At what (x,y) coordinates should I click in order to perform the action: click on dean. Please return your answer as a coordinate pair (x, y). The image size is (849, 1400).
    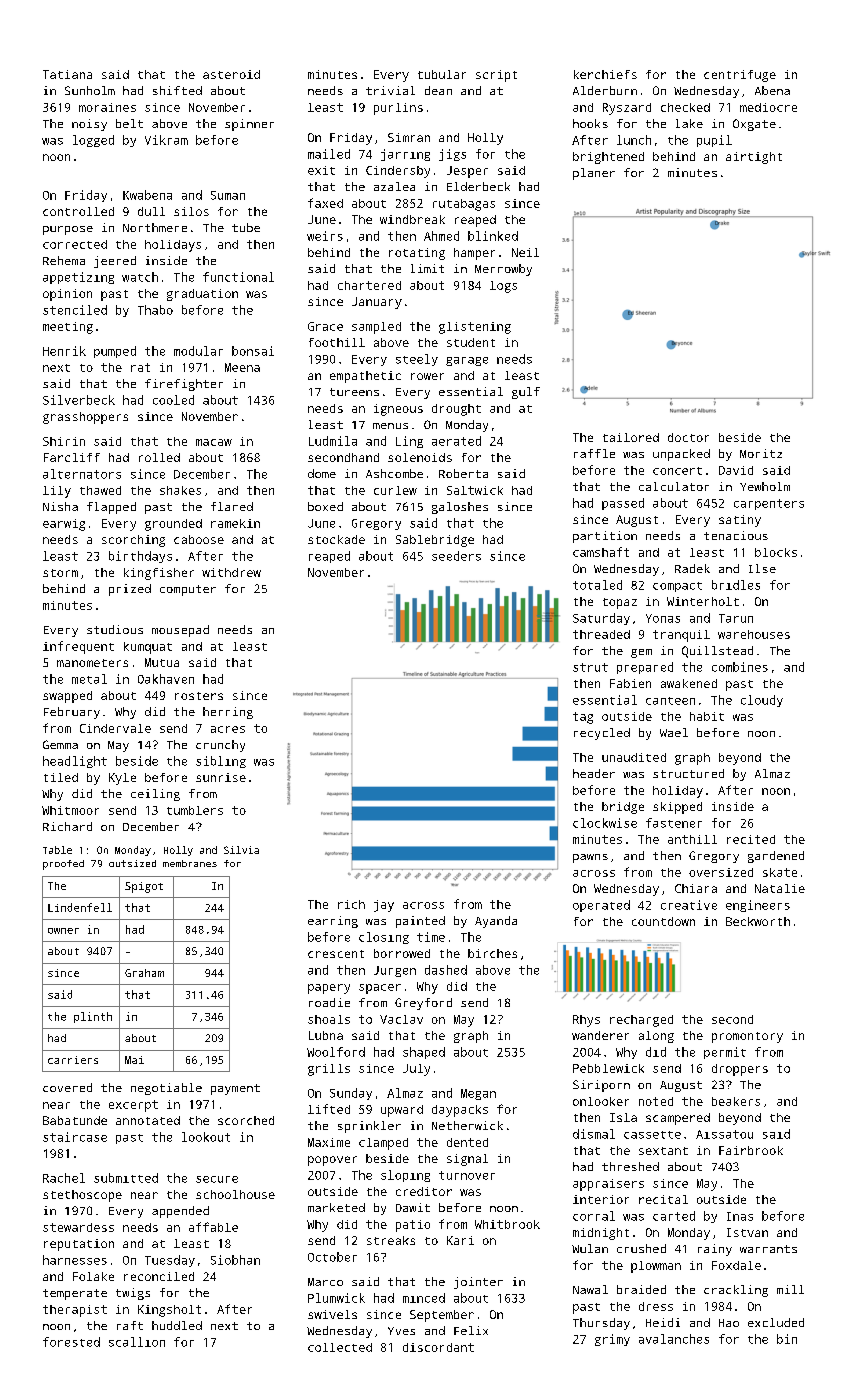
    Looking at the image, I should click on (438, 90).
